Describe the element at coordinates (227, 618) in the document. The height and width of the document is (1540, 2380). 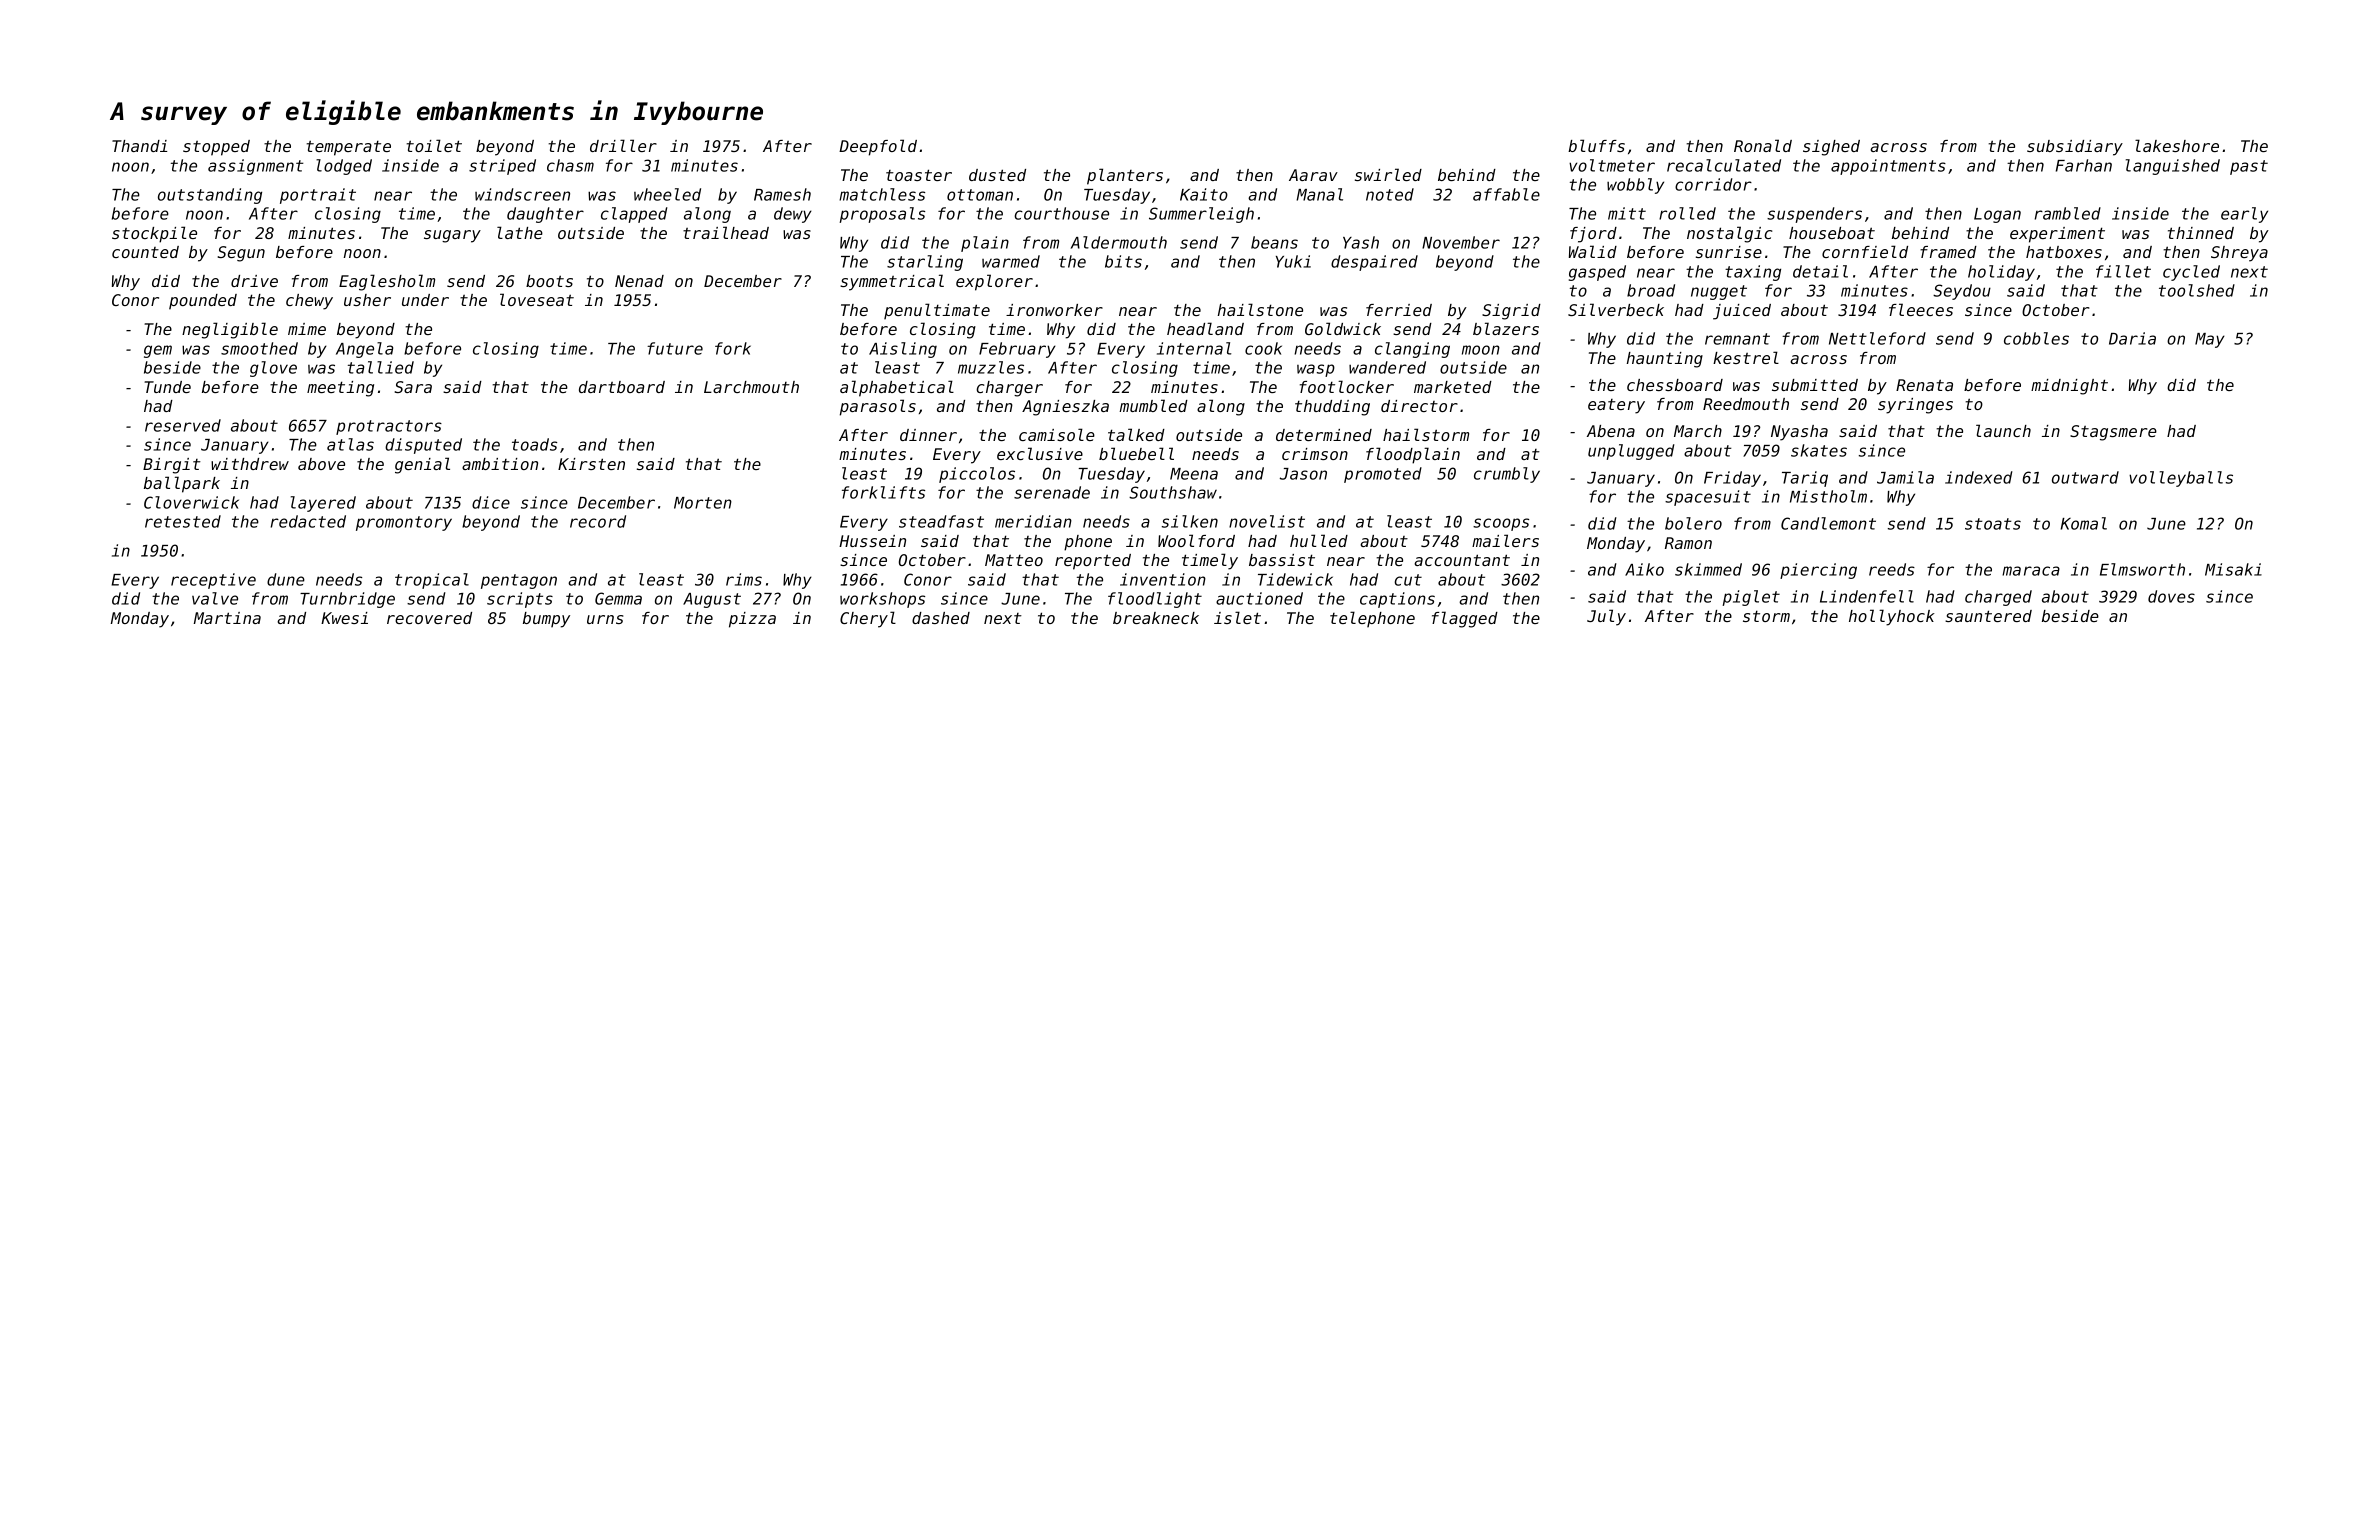
I see `Martina` at that location.
